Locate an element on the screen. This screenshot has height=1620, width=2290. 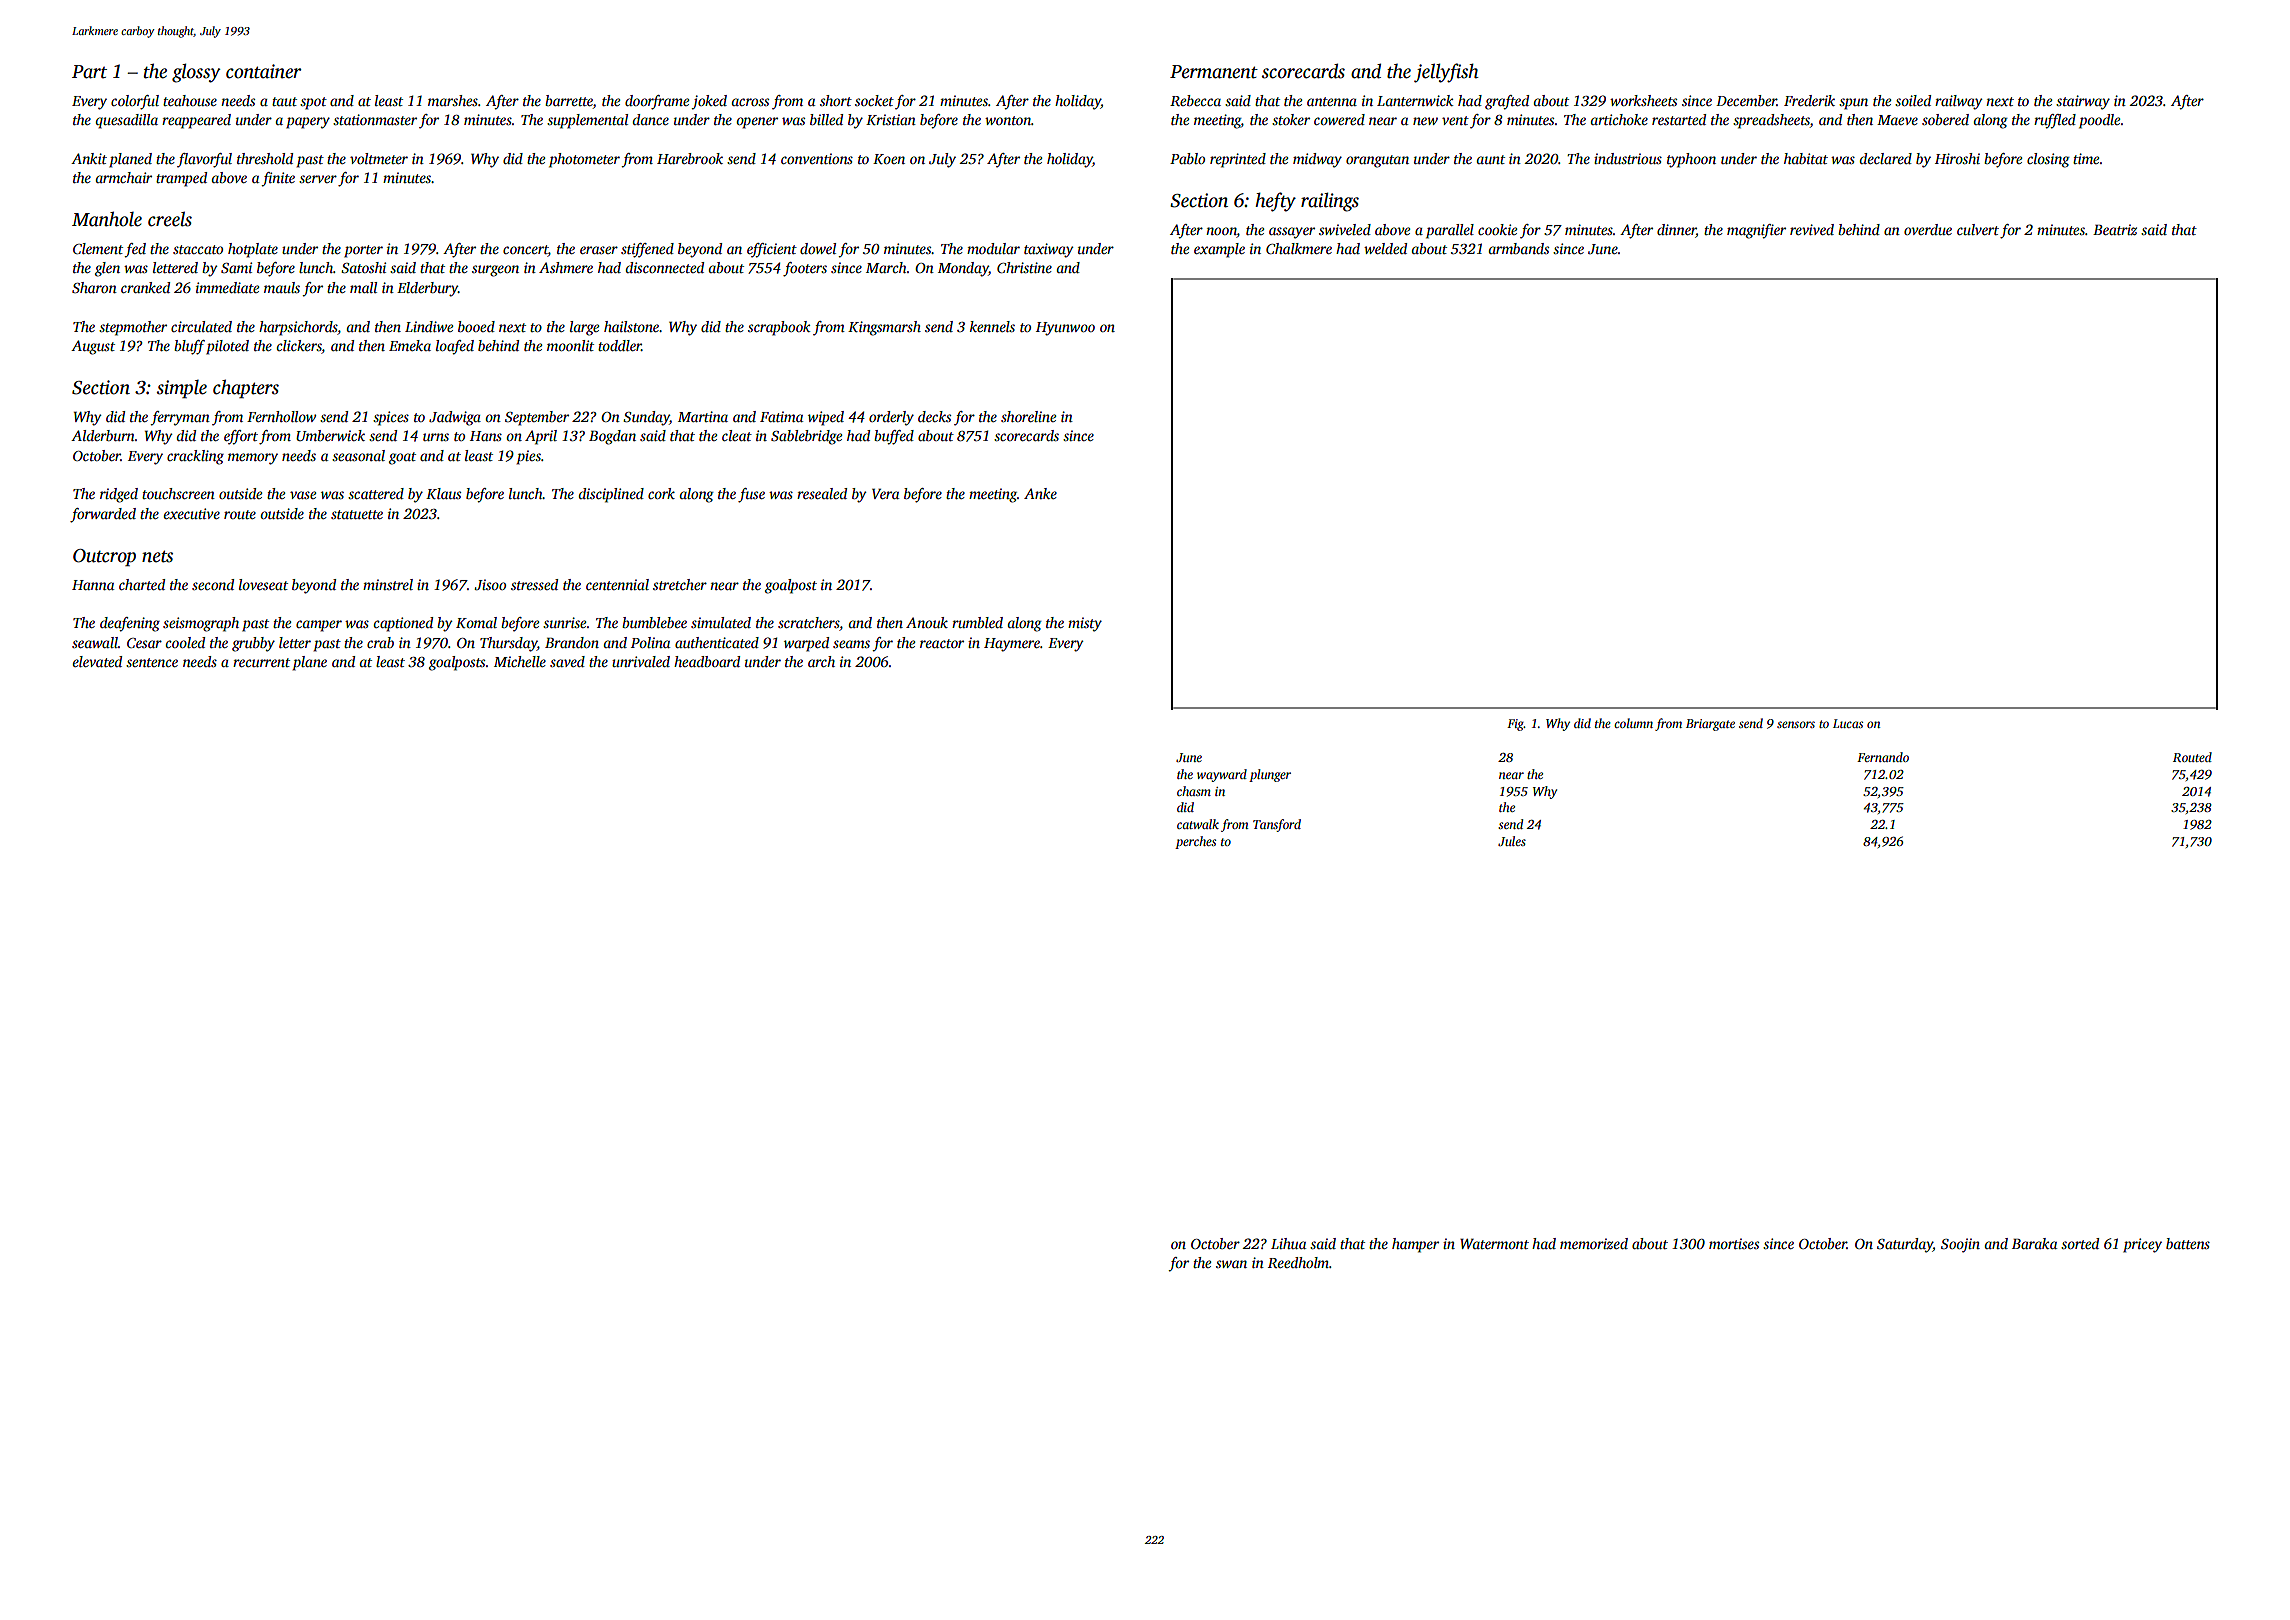
swan is located at coordinates (1231, 1264).
